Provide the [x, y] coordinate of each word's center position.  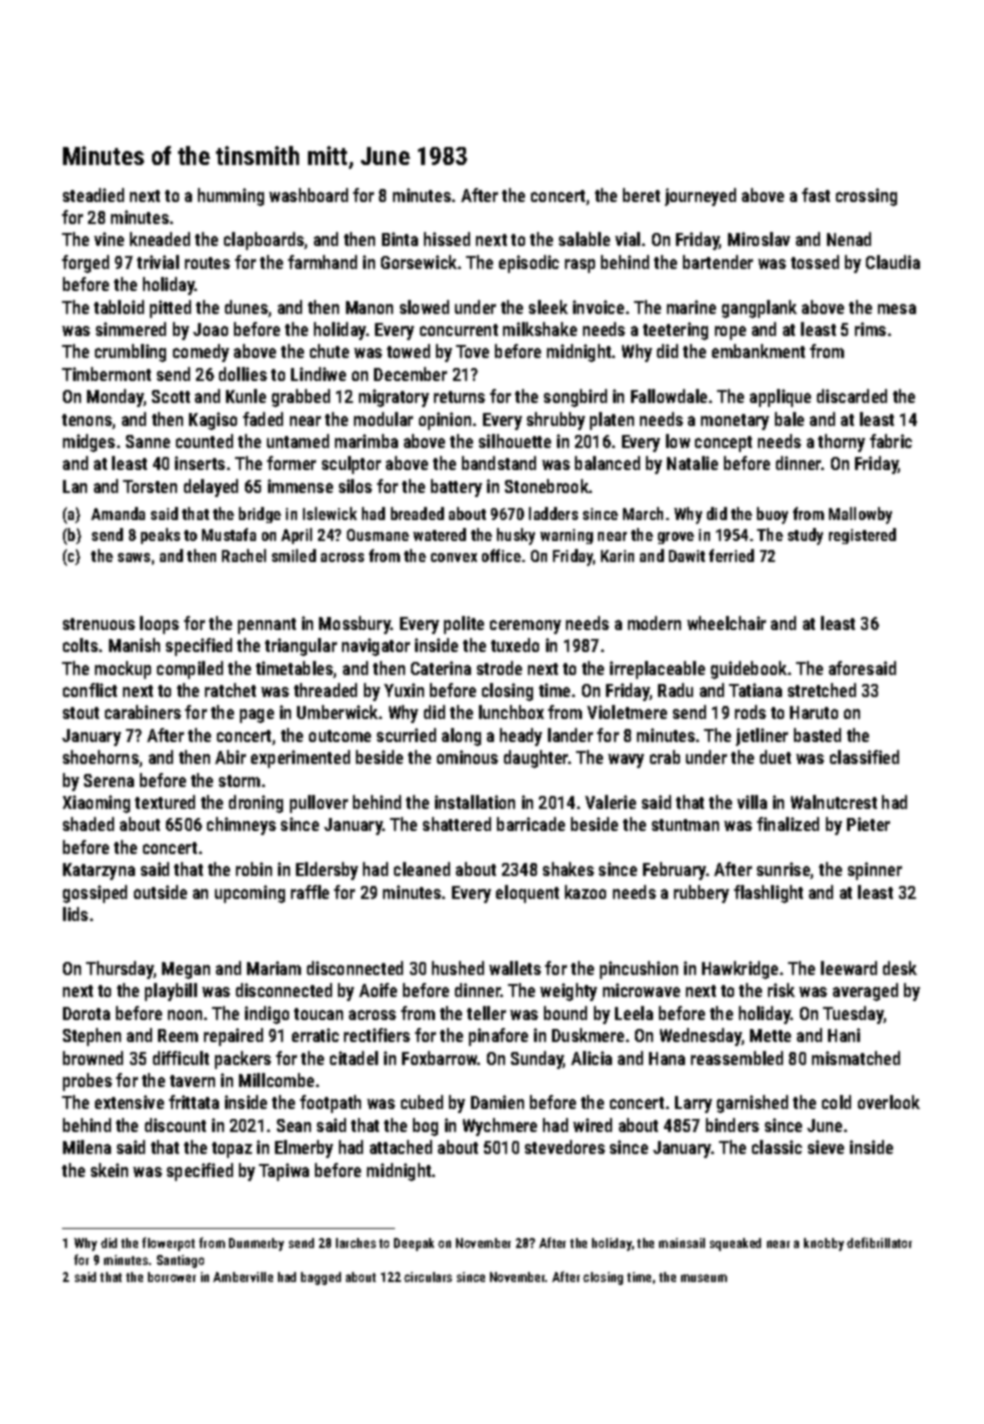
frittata [194, 1102]
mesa [897, 309]
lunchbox [511, 712]
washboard [308, 195]
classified [864, 757]
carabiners [143, 712]
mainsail [682, 1243]
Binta [400, 239]
